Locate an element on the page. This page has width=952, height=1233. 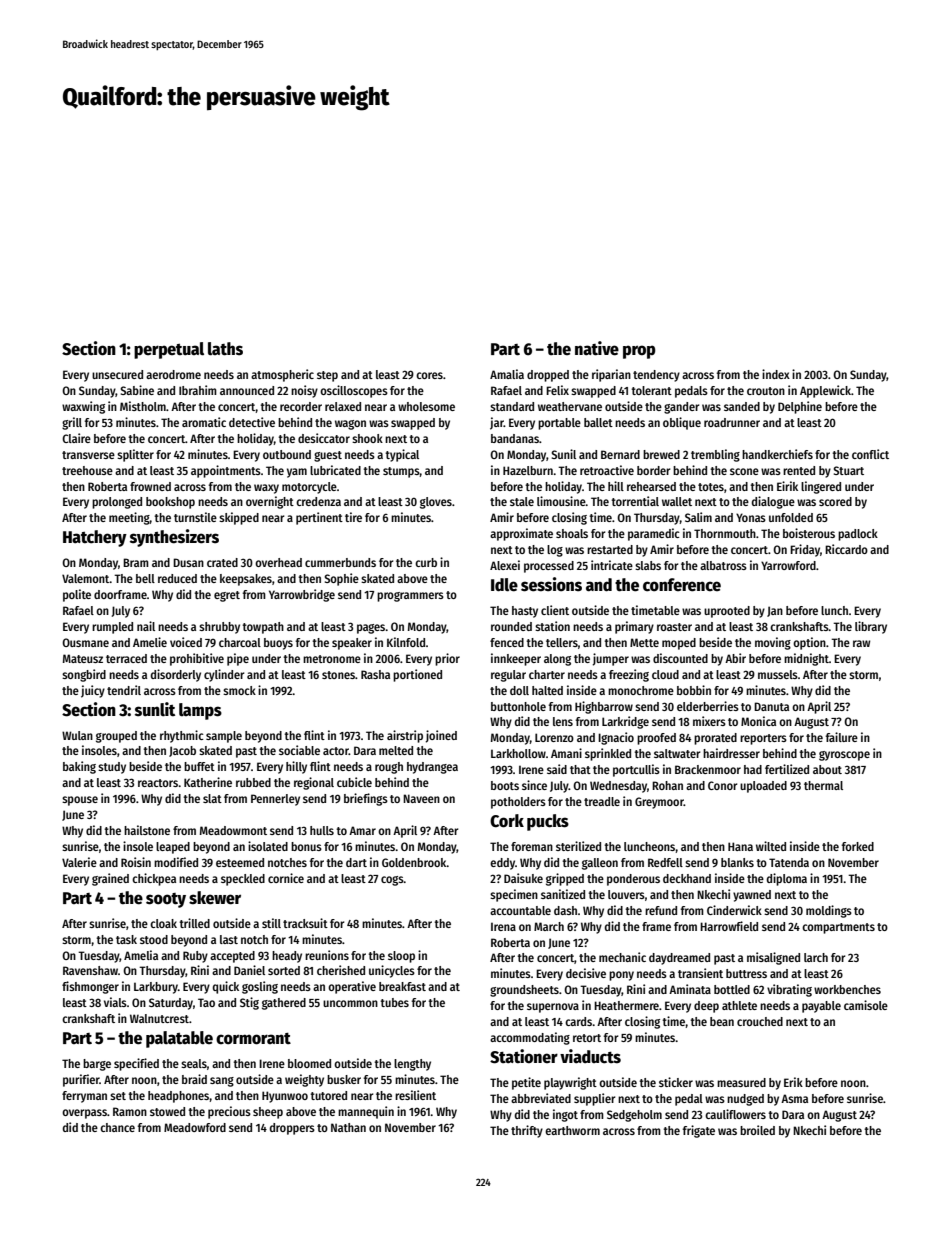
programmers is located at coordinates (410, 597).
